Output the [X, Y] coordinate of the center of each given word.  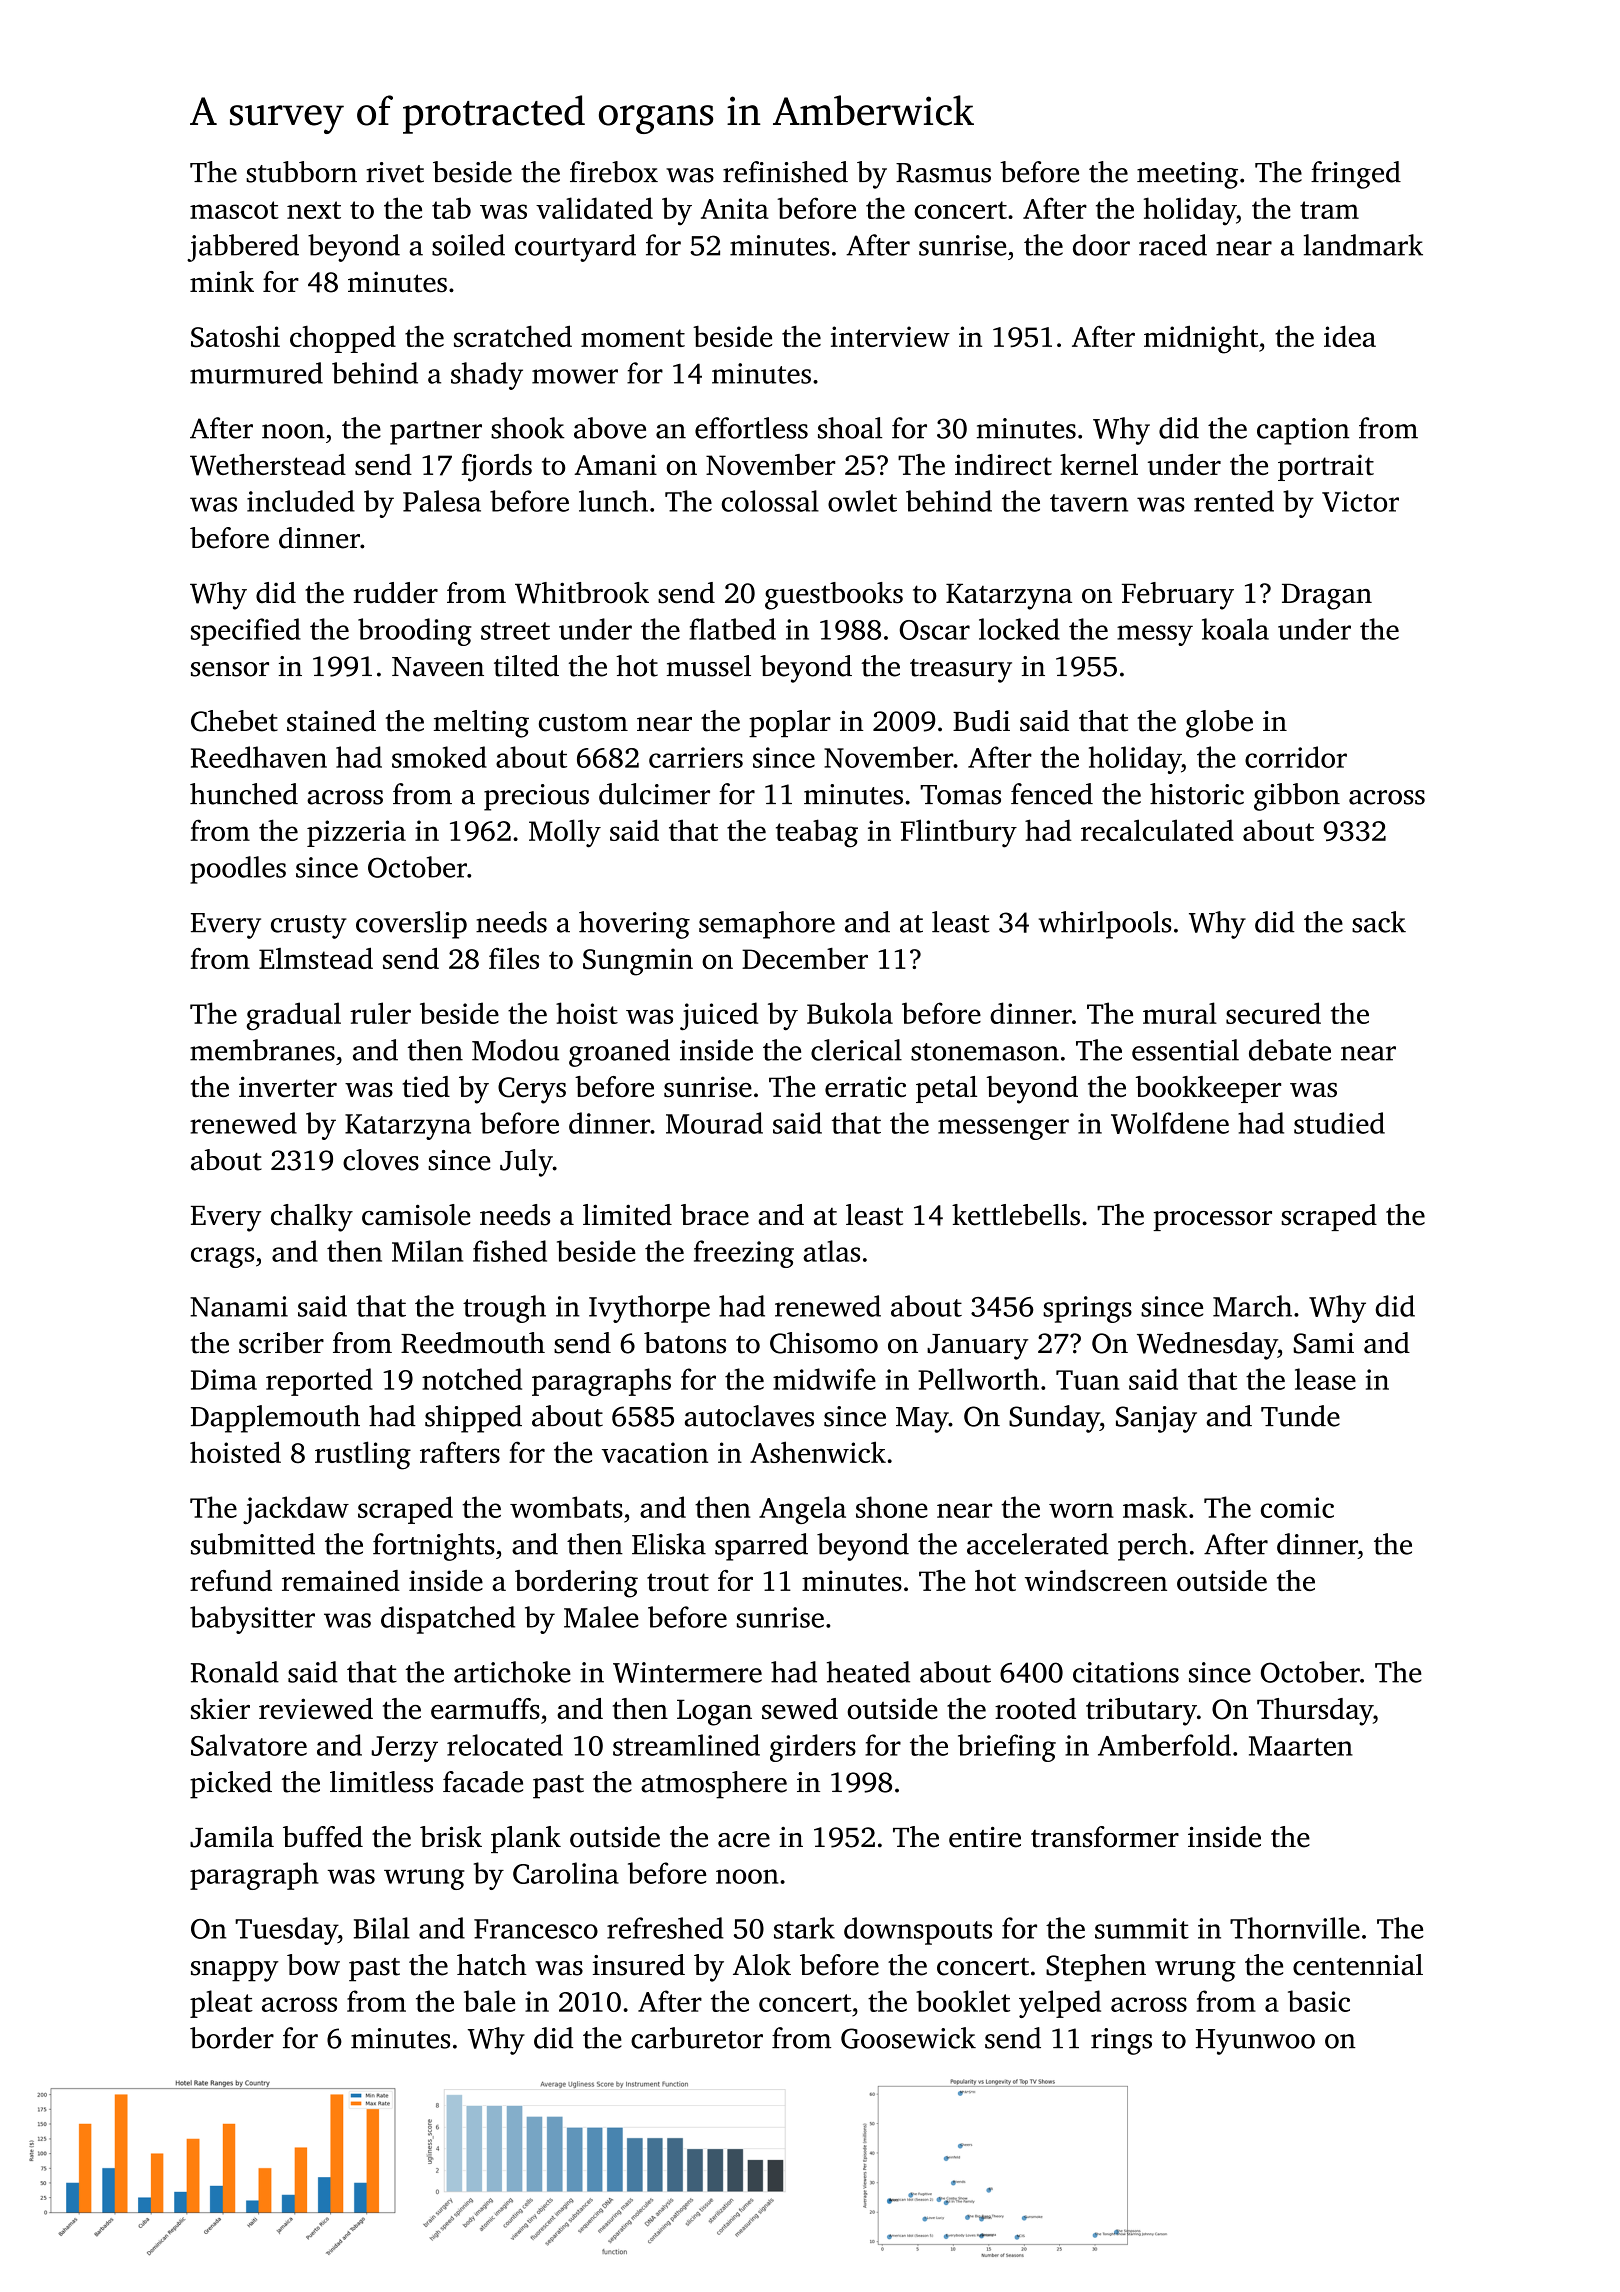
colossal [770, 501]
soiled [468, 245]
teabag [817, 833]
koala [1235, 629]
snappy [234, 1971]
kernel [1099, 464]
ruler [380, 1013]
